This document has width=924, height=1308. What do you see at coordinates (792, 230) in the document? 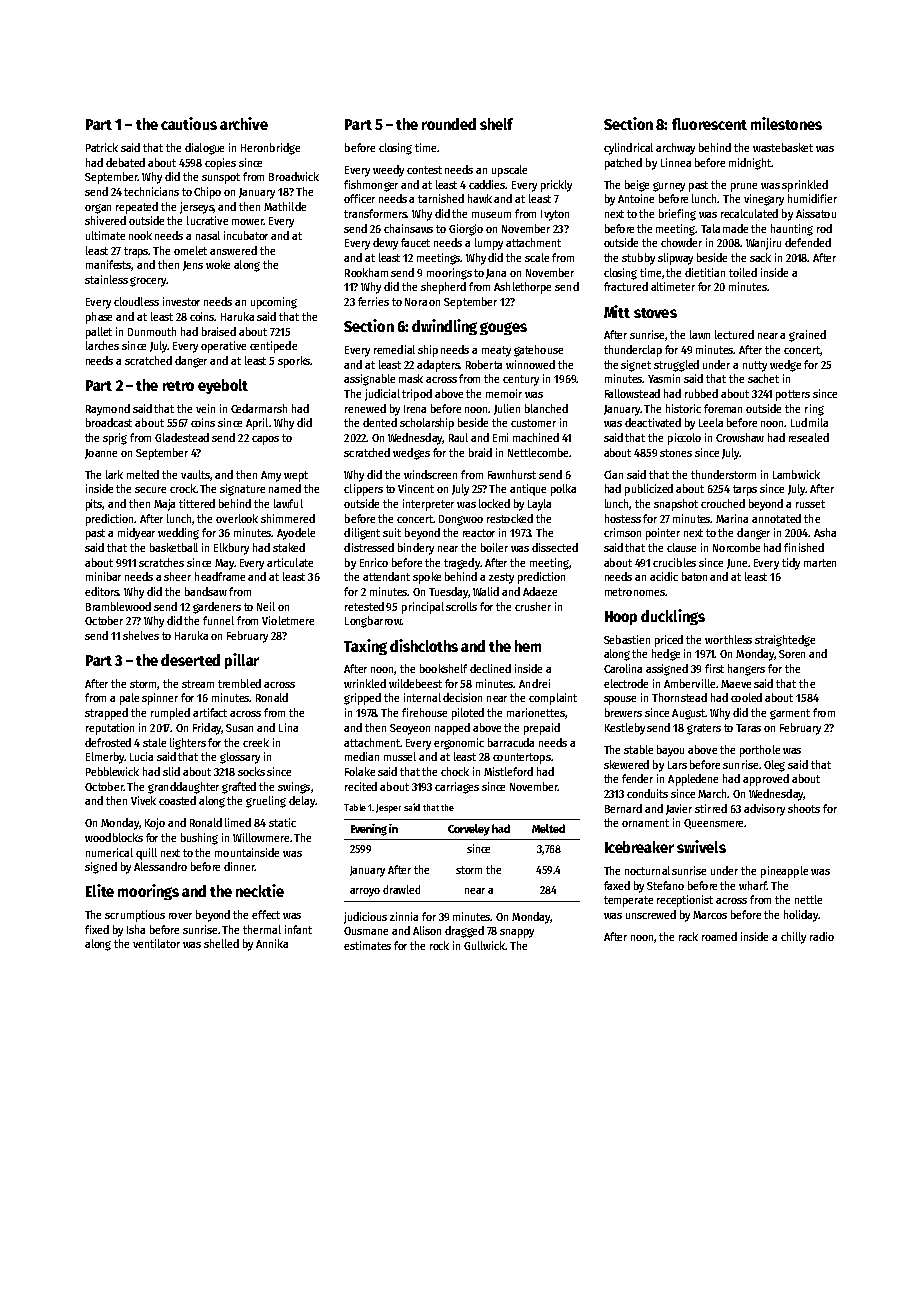
I see `haunting` at bounding box center [792, 230].
